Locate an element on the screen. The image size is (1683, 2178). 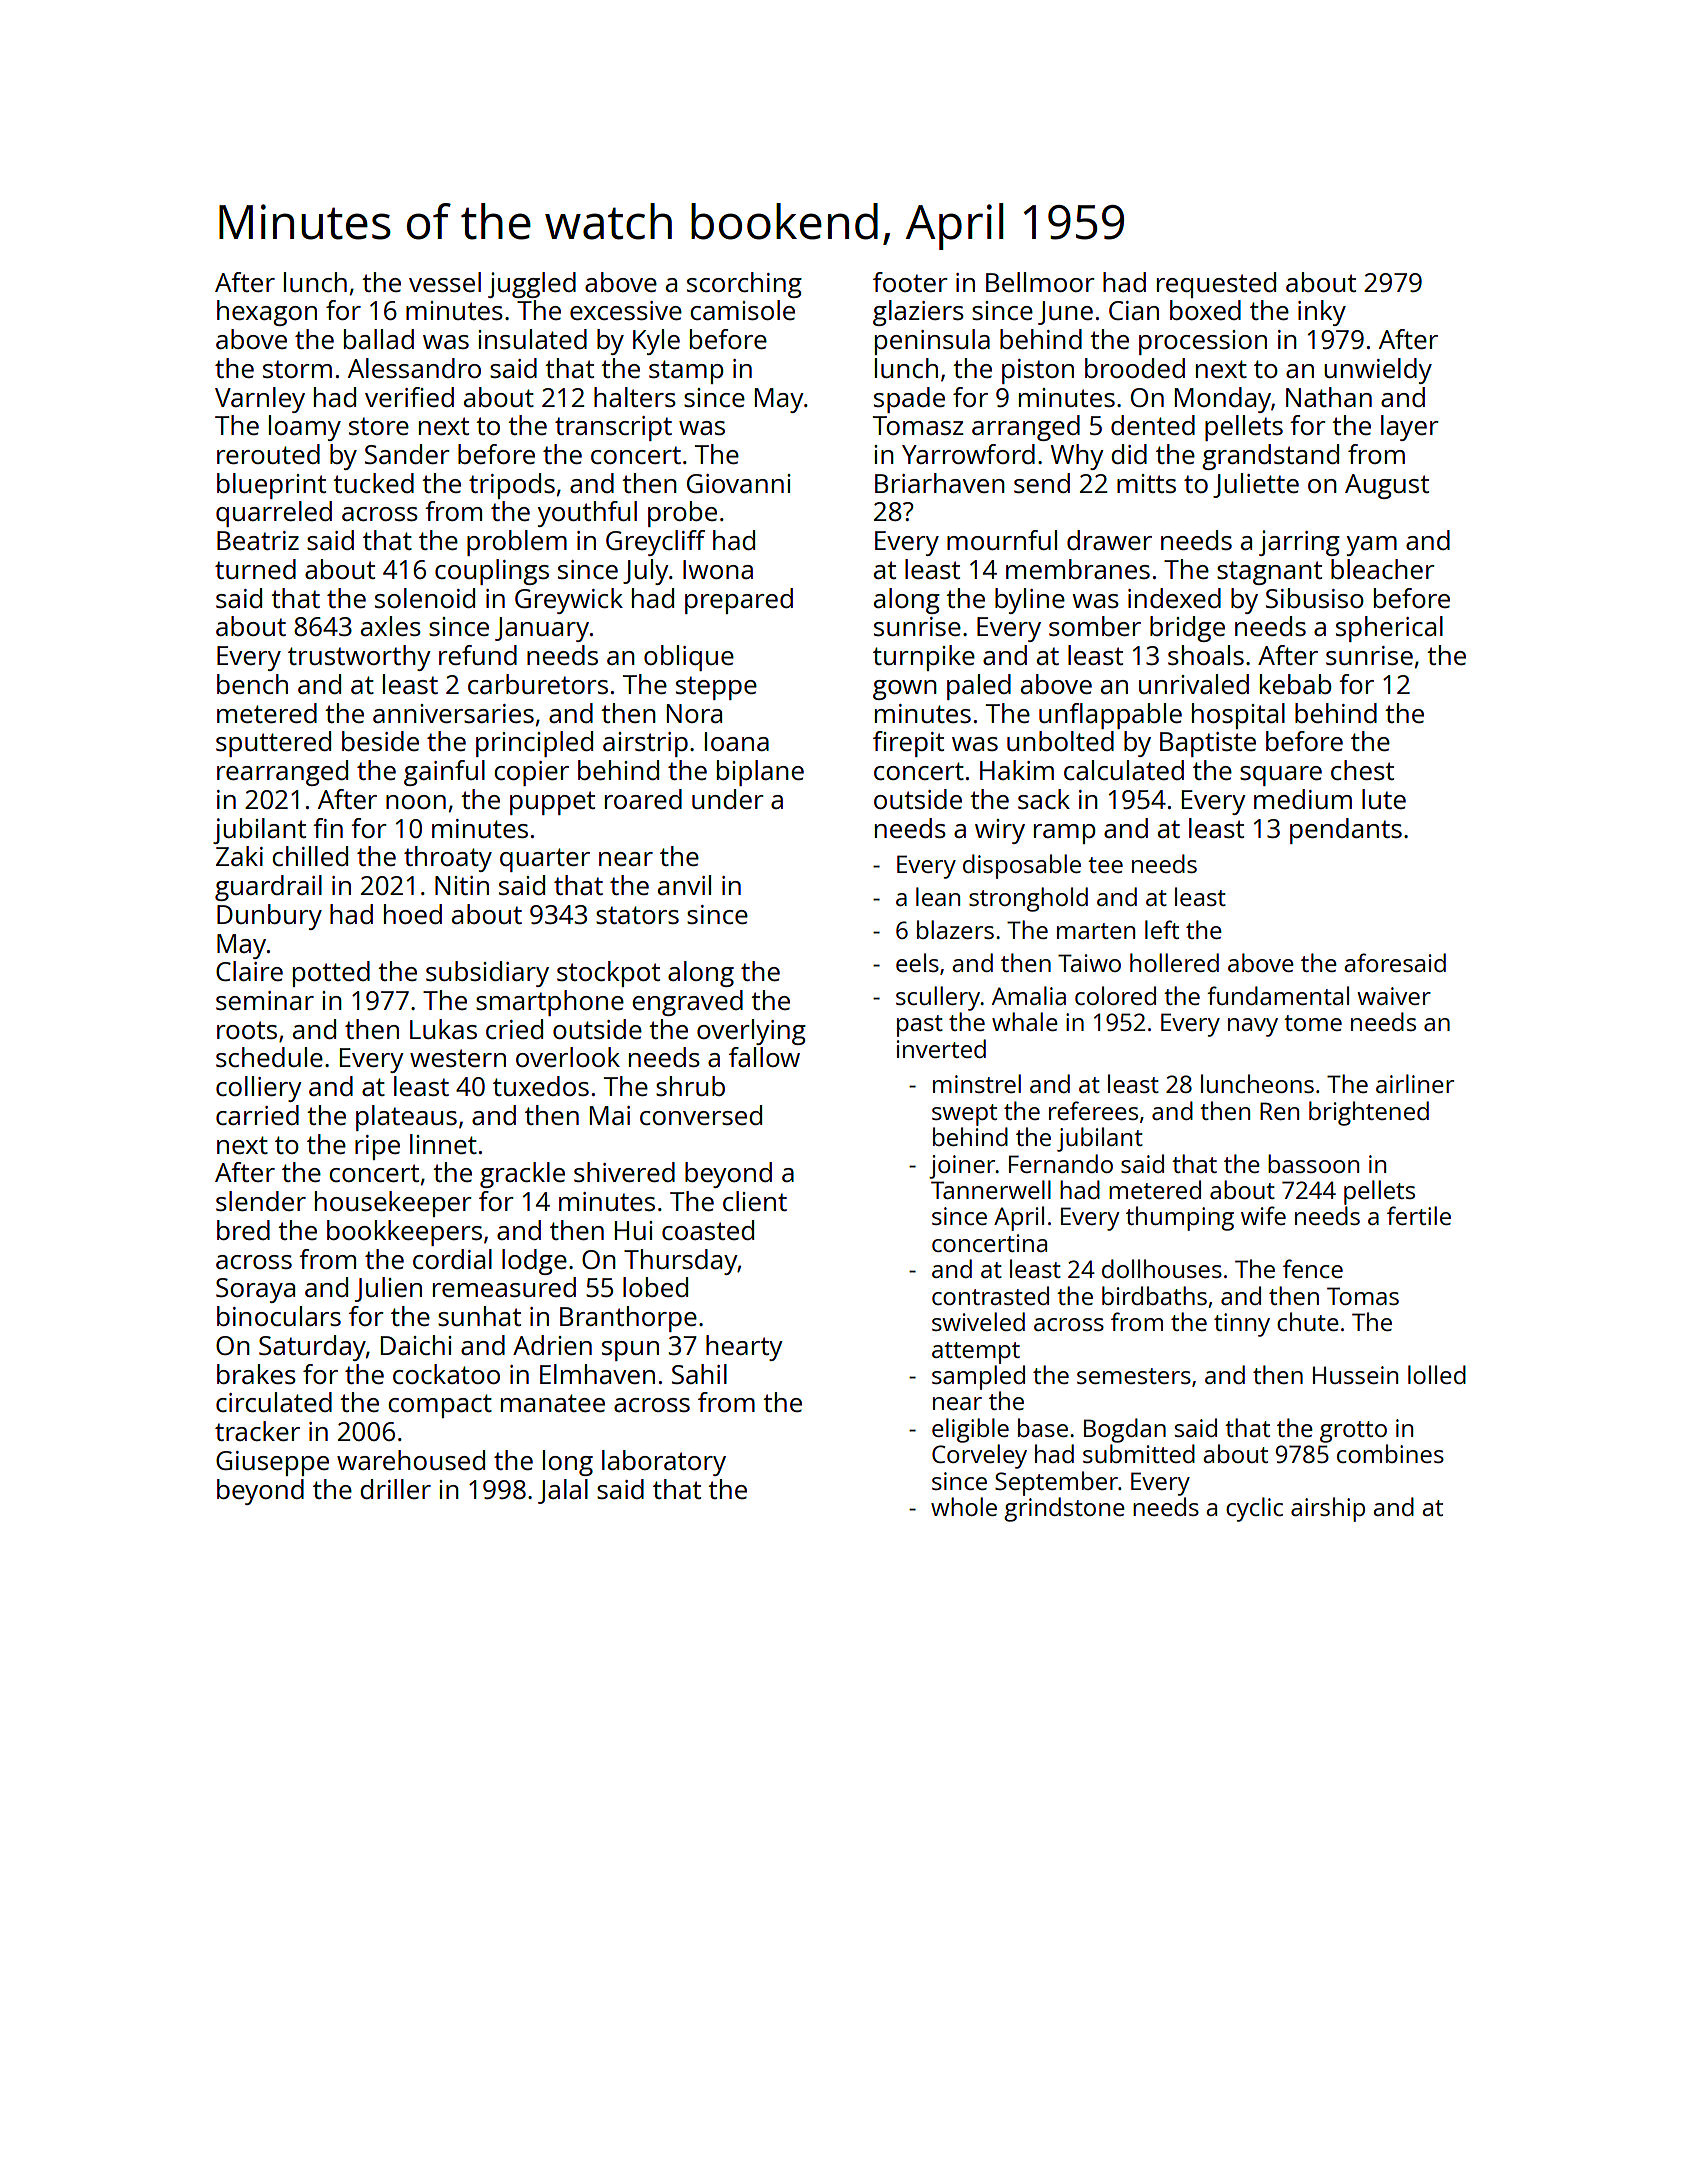
tome is located at coordinates (1313, 1023).
